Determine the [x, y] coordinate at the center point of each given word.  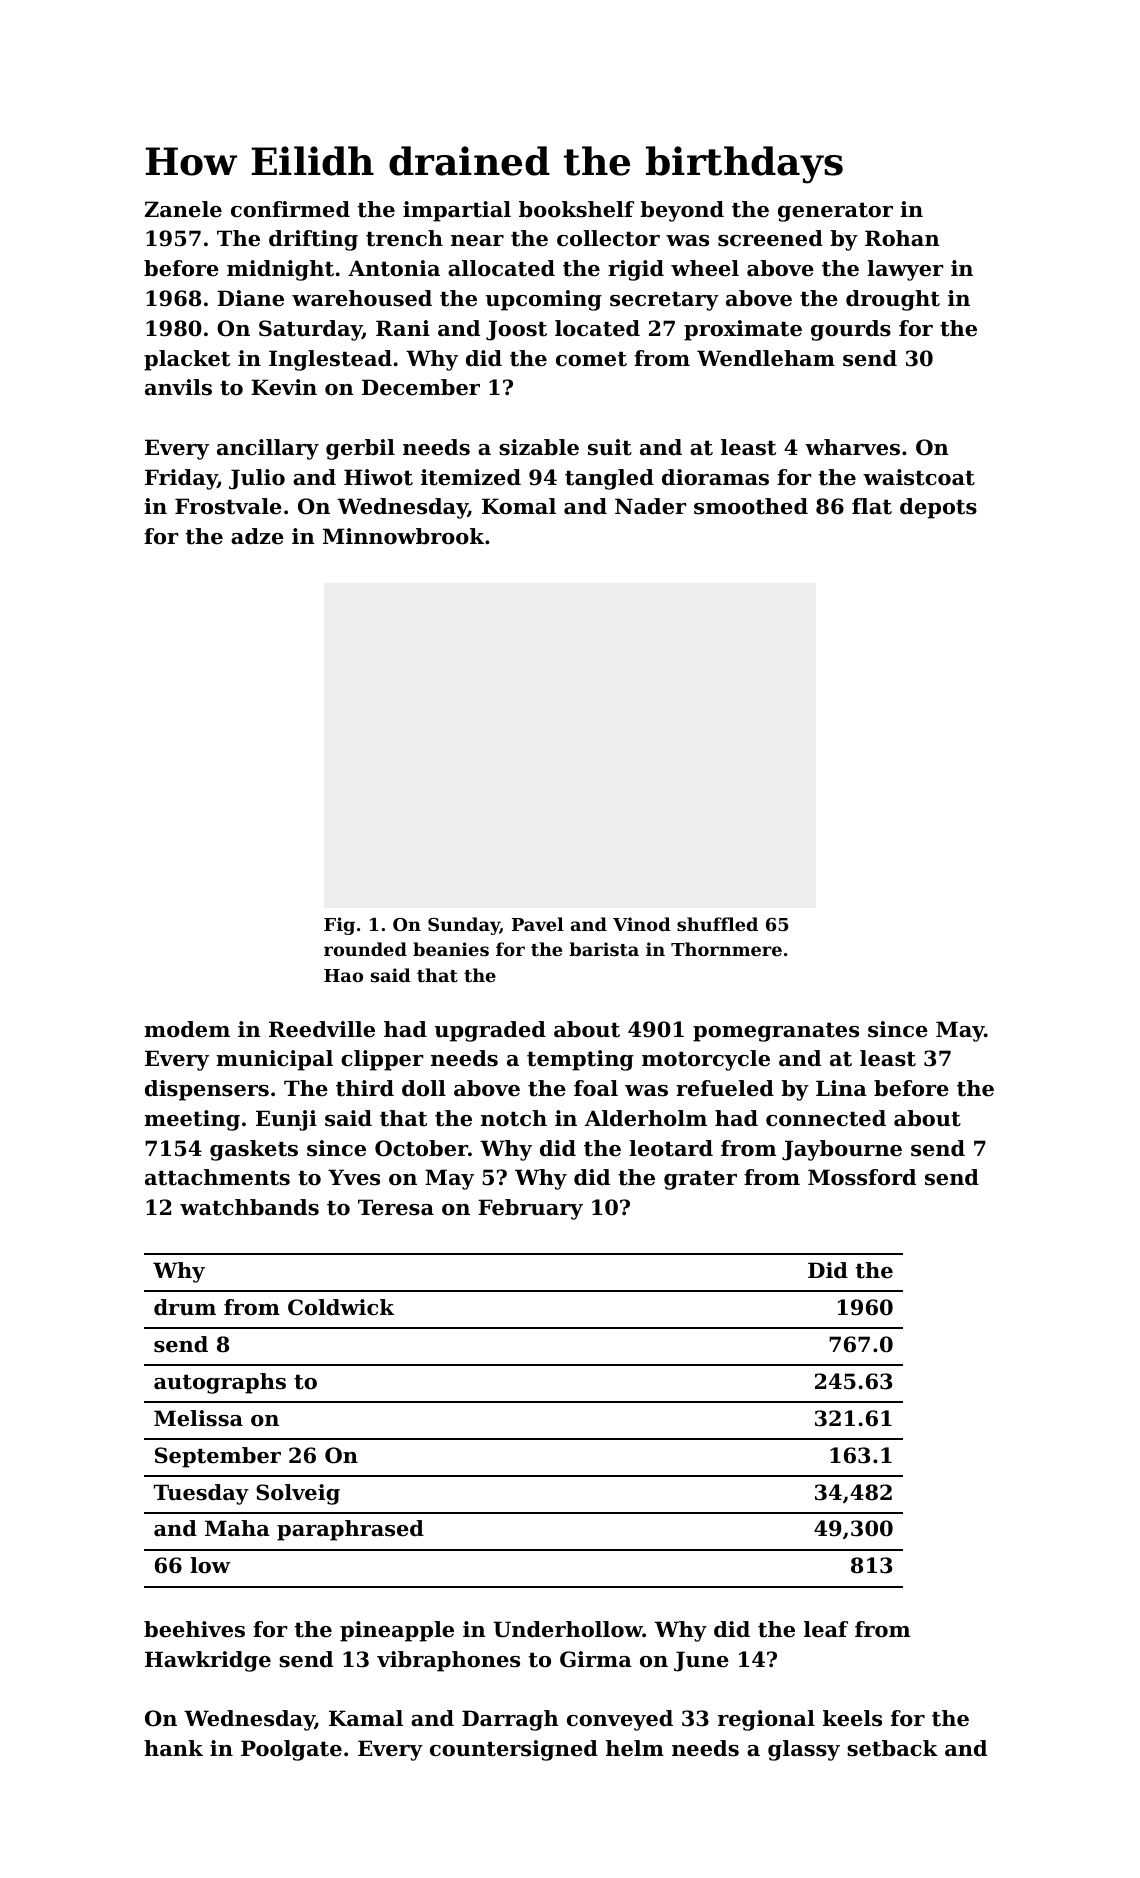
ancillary [268, 449]
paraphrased [350, 1530]
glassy [804, 1750]
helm [635, 1748]
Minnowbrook [403, 536]
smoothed [751, 506]
